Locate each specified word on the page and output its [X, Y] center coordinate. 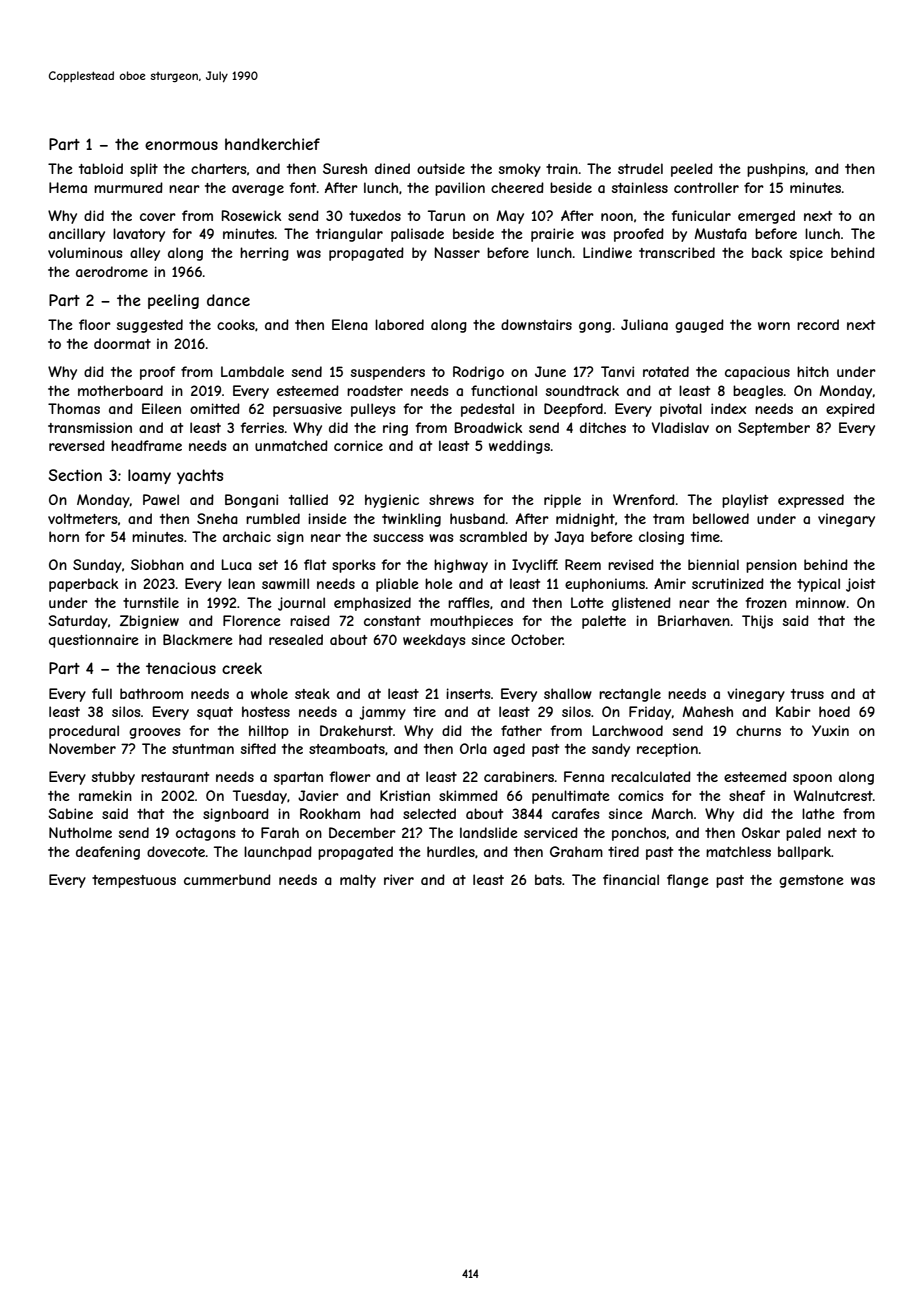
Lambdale [252, 371]
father [521, 730]
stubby [113, 778]
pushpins [776, 170]
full [102, 693]
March [672, 813]
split [144, 170]
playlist [745, 501]
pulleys [373, 410]
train [562, 168]
